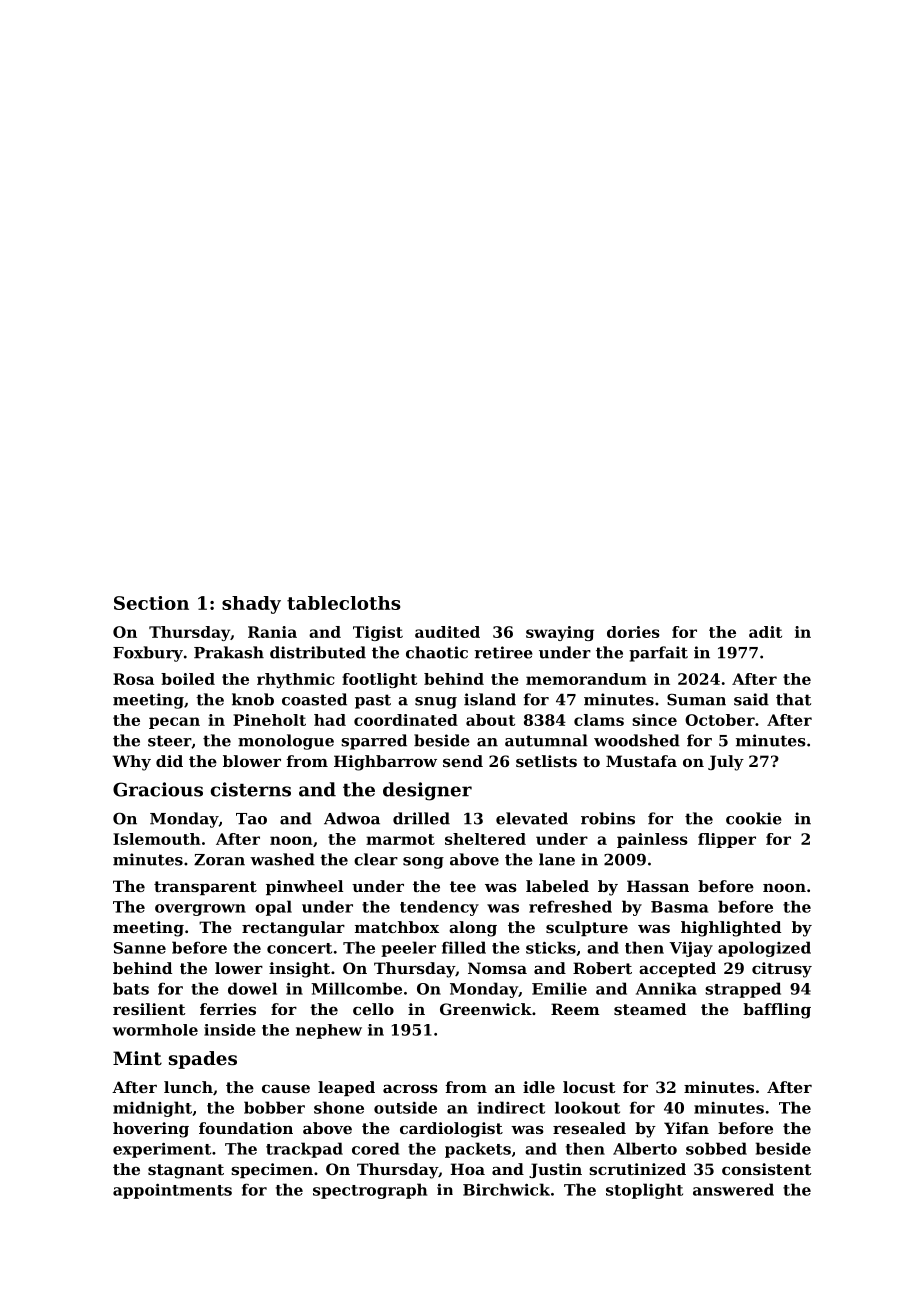 Image resolution: width=924 pixels, height=1308 pixels. What do you see at coordinates (436, 703) in the image?
I see `snug` at bounding box center [436, 703].
